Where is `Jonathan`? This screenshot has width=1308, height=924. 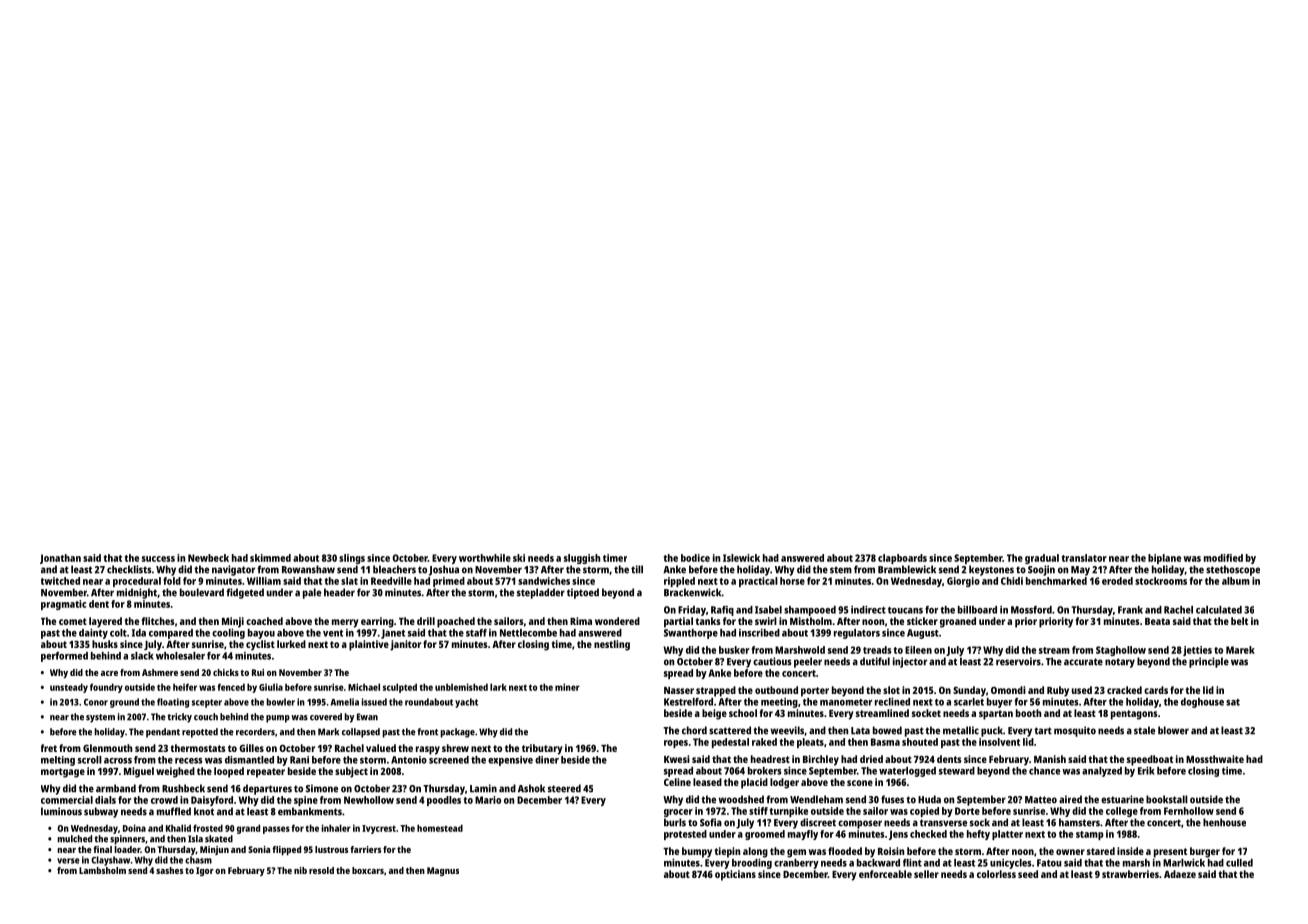
Jonathan is located at coordinates (60, 559).
